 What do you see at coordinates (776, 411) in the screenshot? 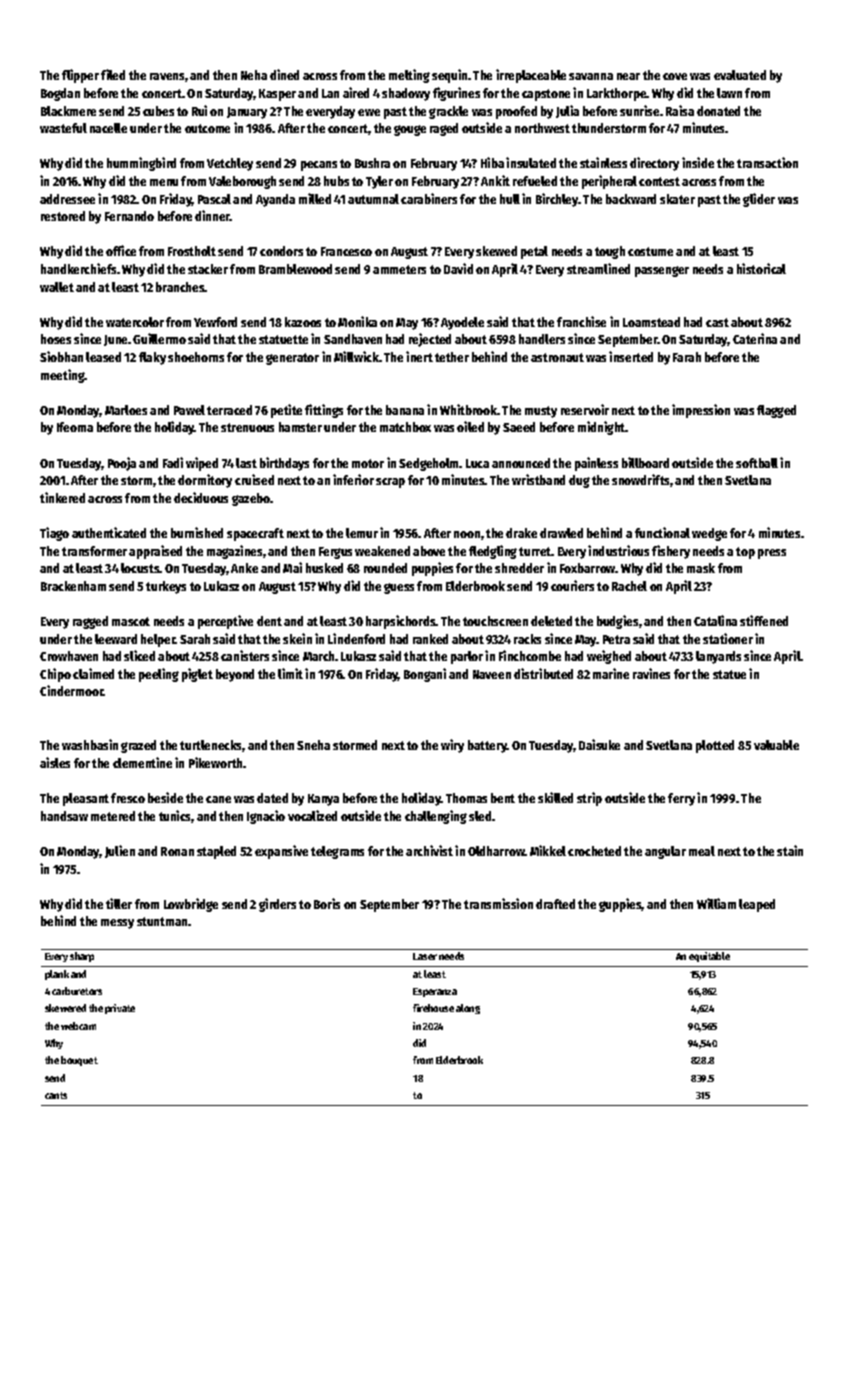
I see `flagged` at bounding box center [776, 411].
